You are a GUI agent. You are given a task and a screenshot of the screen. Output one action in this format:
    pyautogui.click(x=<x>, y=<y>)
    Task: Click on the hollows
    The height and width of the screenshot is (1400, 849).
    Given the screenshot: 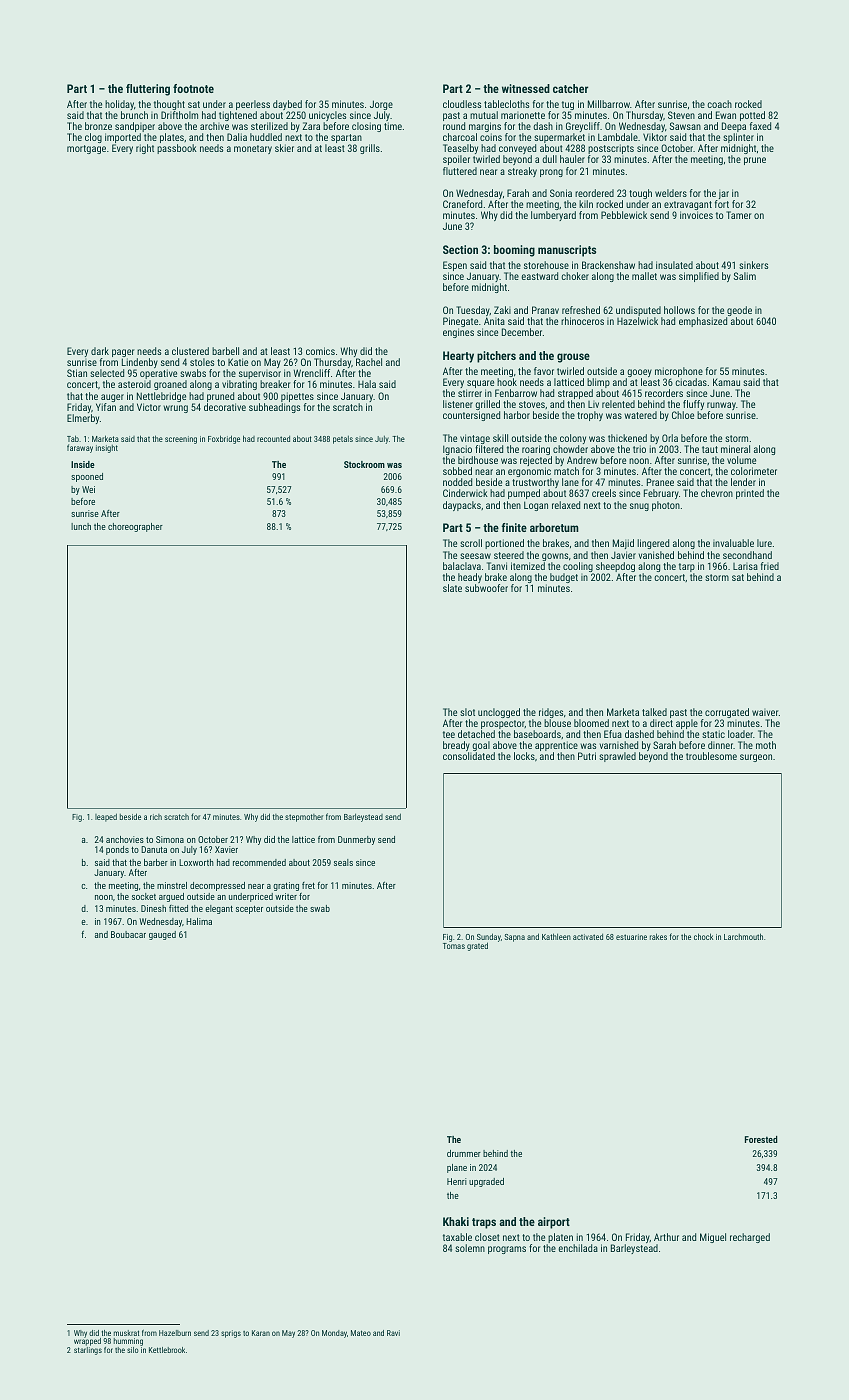 What is the action you would take?
    pyautogui.click(x=679, y=310)
